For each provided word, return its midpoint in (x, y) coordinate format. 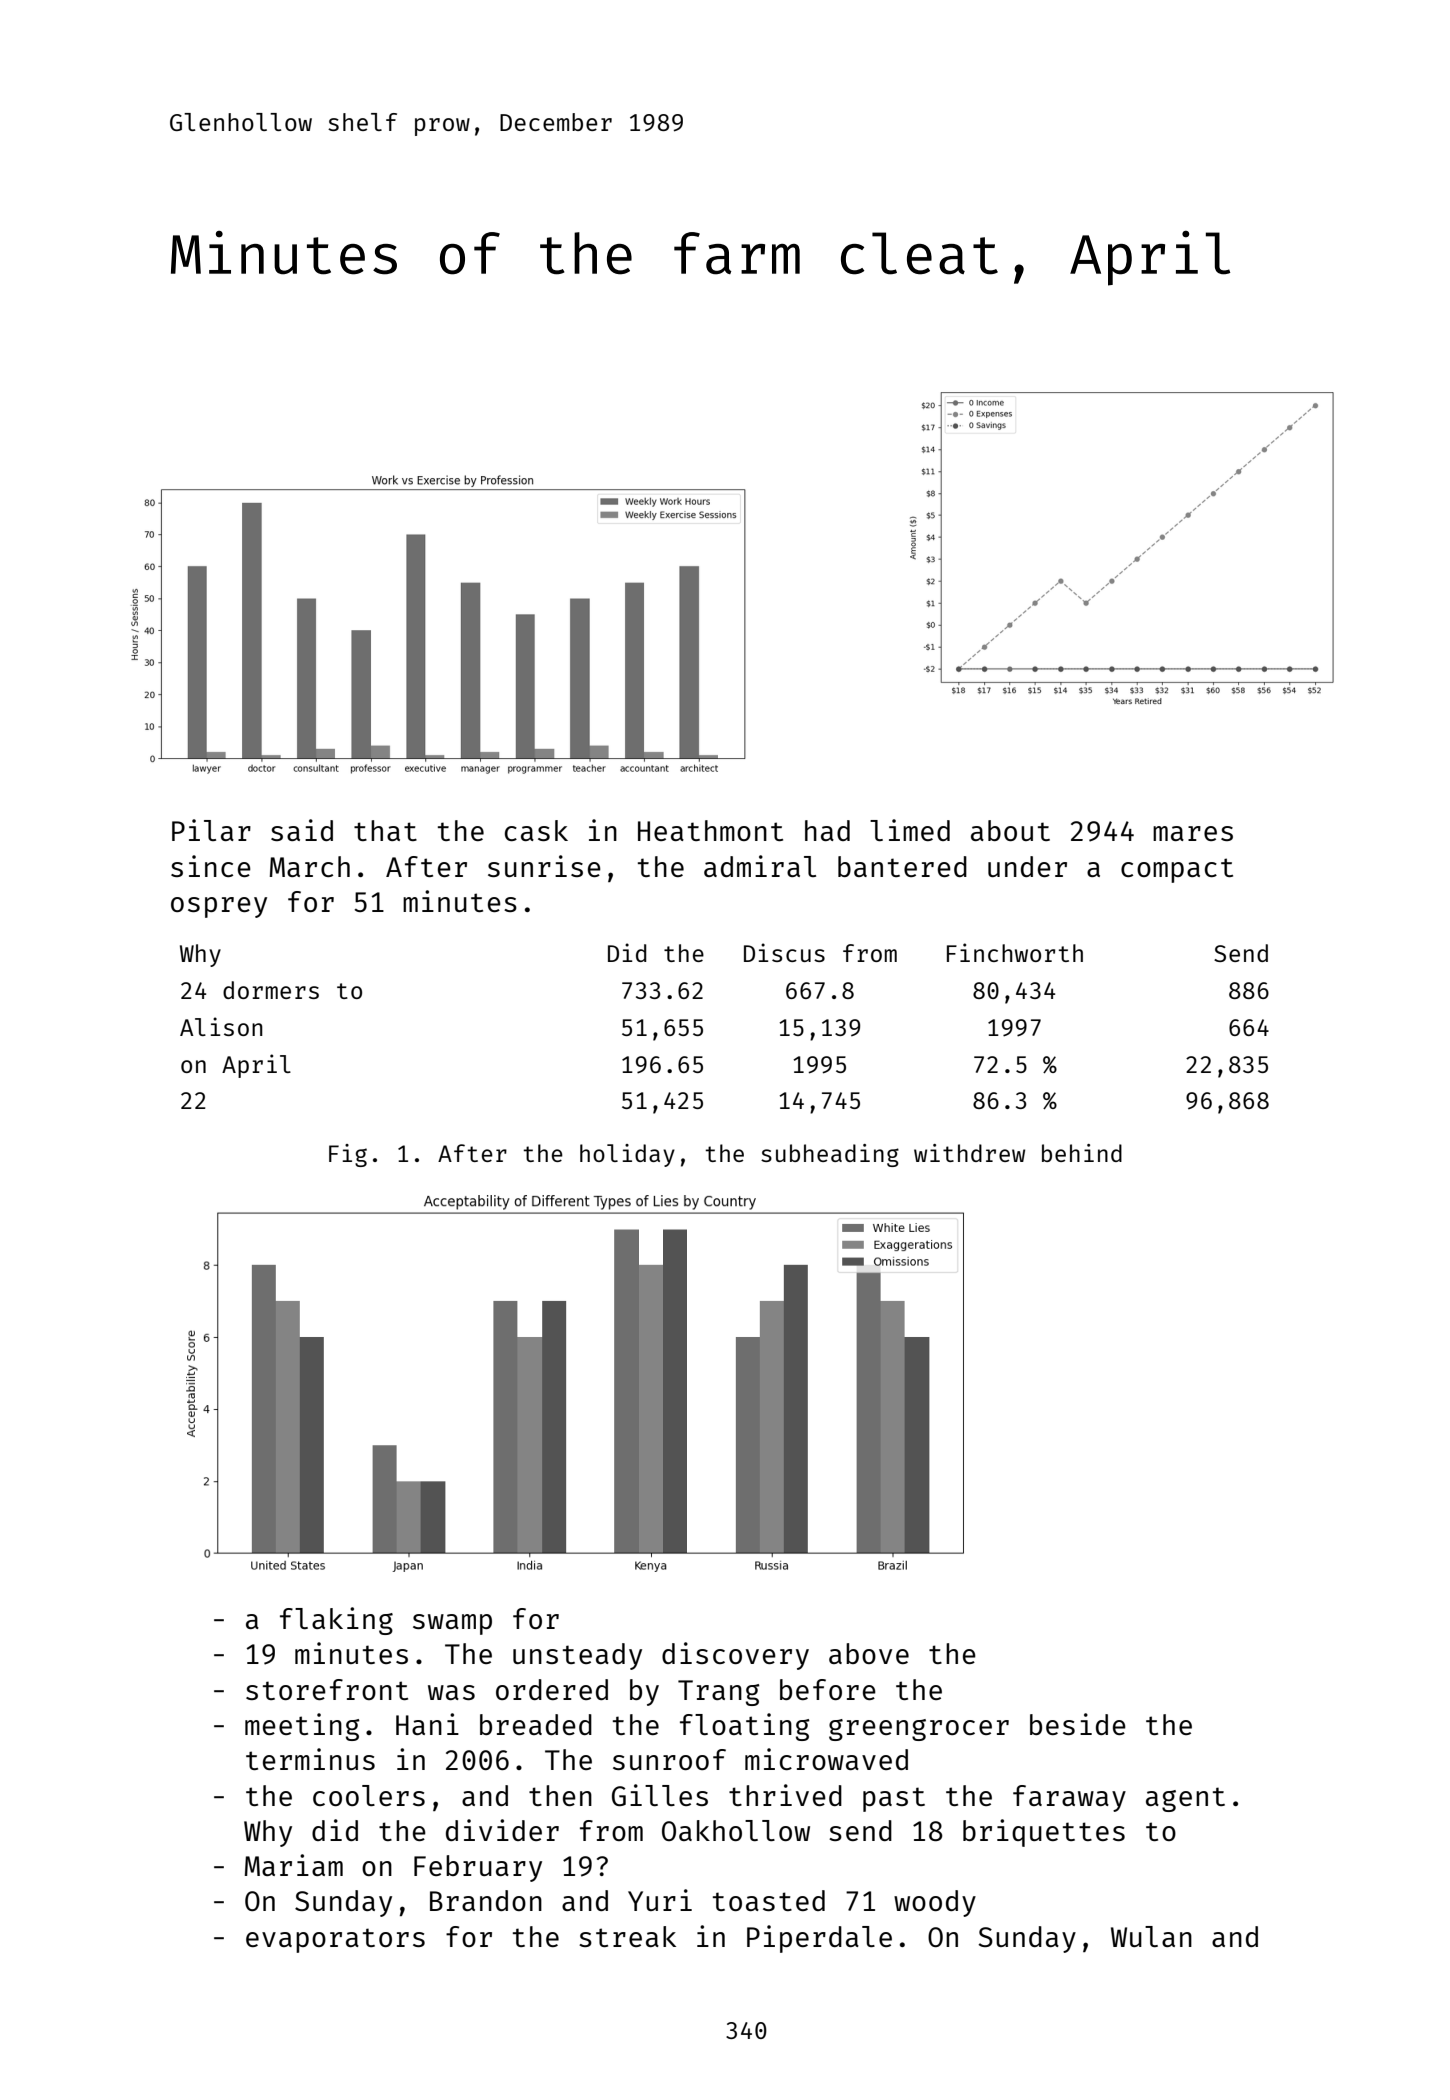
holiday (627, 1155)
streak (627, 1936)
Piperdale (819, 1939)
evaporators (335, 1940)
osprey (219, 907)
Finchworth (1015, 952)
